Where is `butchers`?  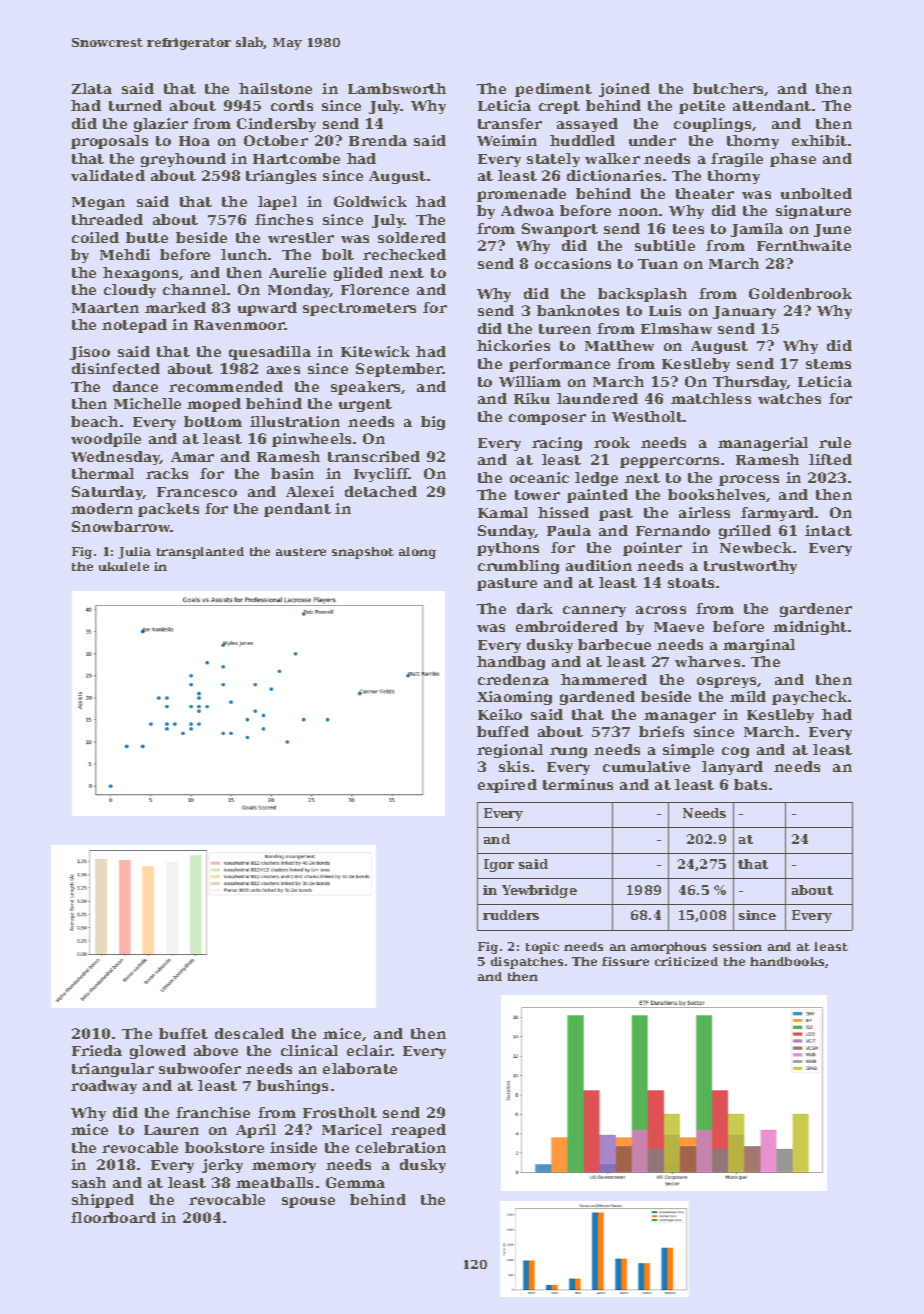 butchers is located at coordinates (728, 88).
